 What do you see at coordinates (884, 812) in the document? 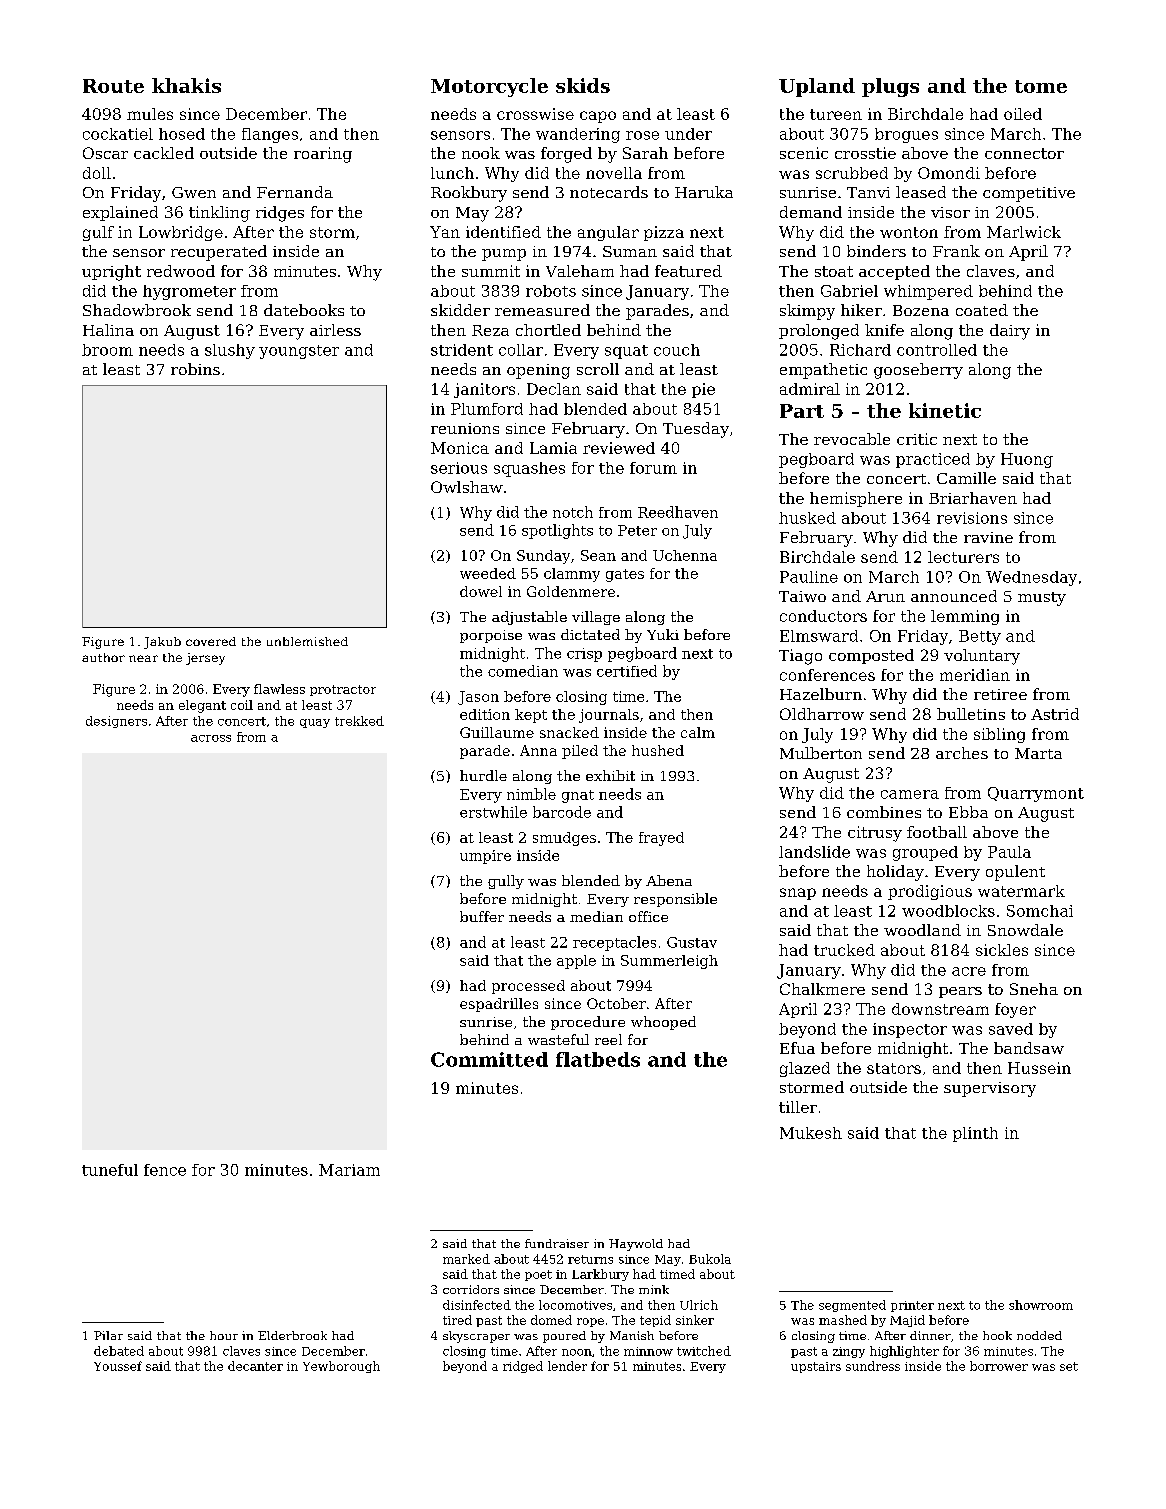
I see `combines` at bounding box center [884, 812].
